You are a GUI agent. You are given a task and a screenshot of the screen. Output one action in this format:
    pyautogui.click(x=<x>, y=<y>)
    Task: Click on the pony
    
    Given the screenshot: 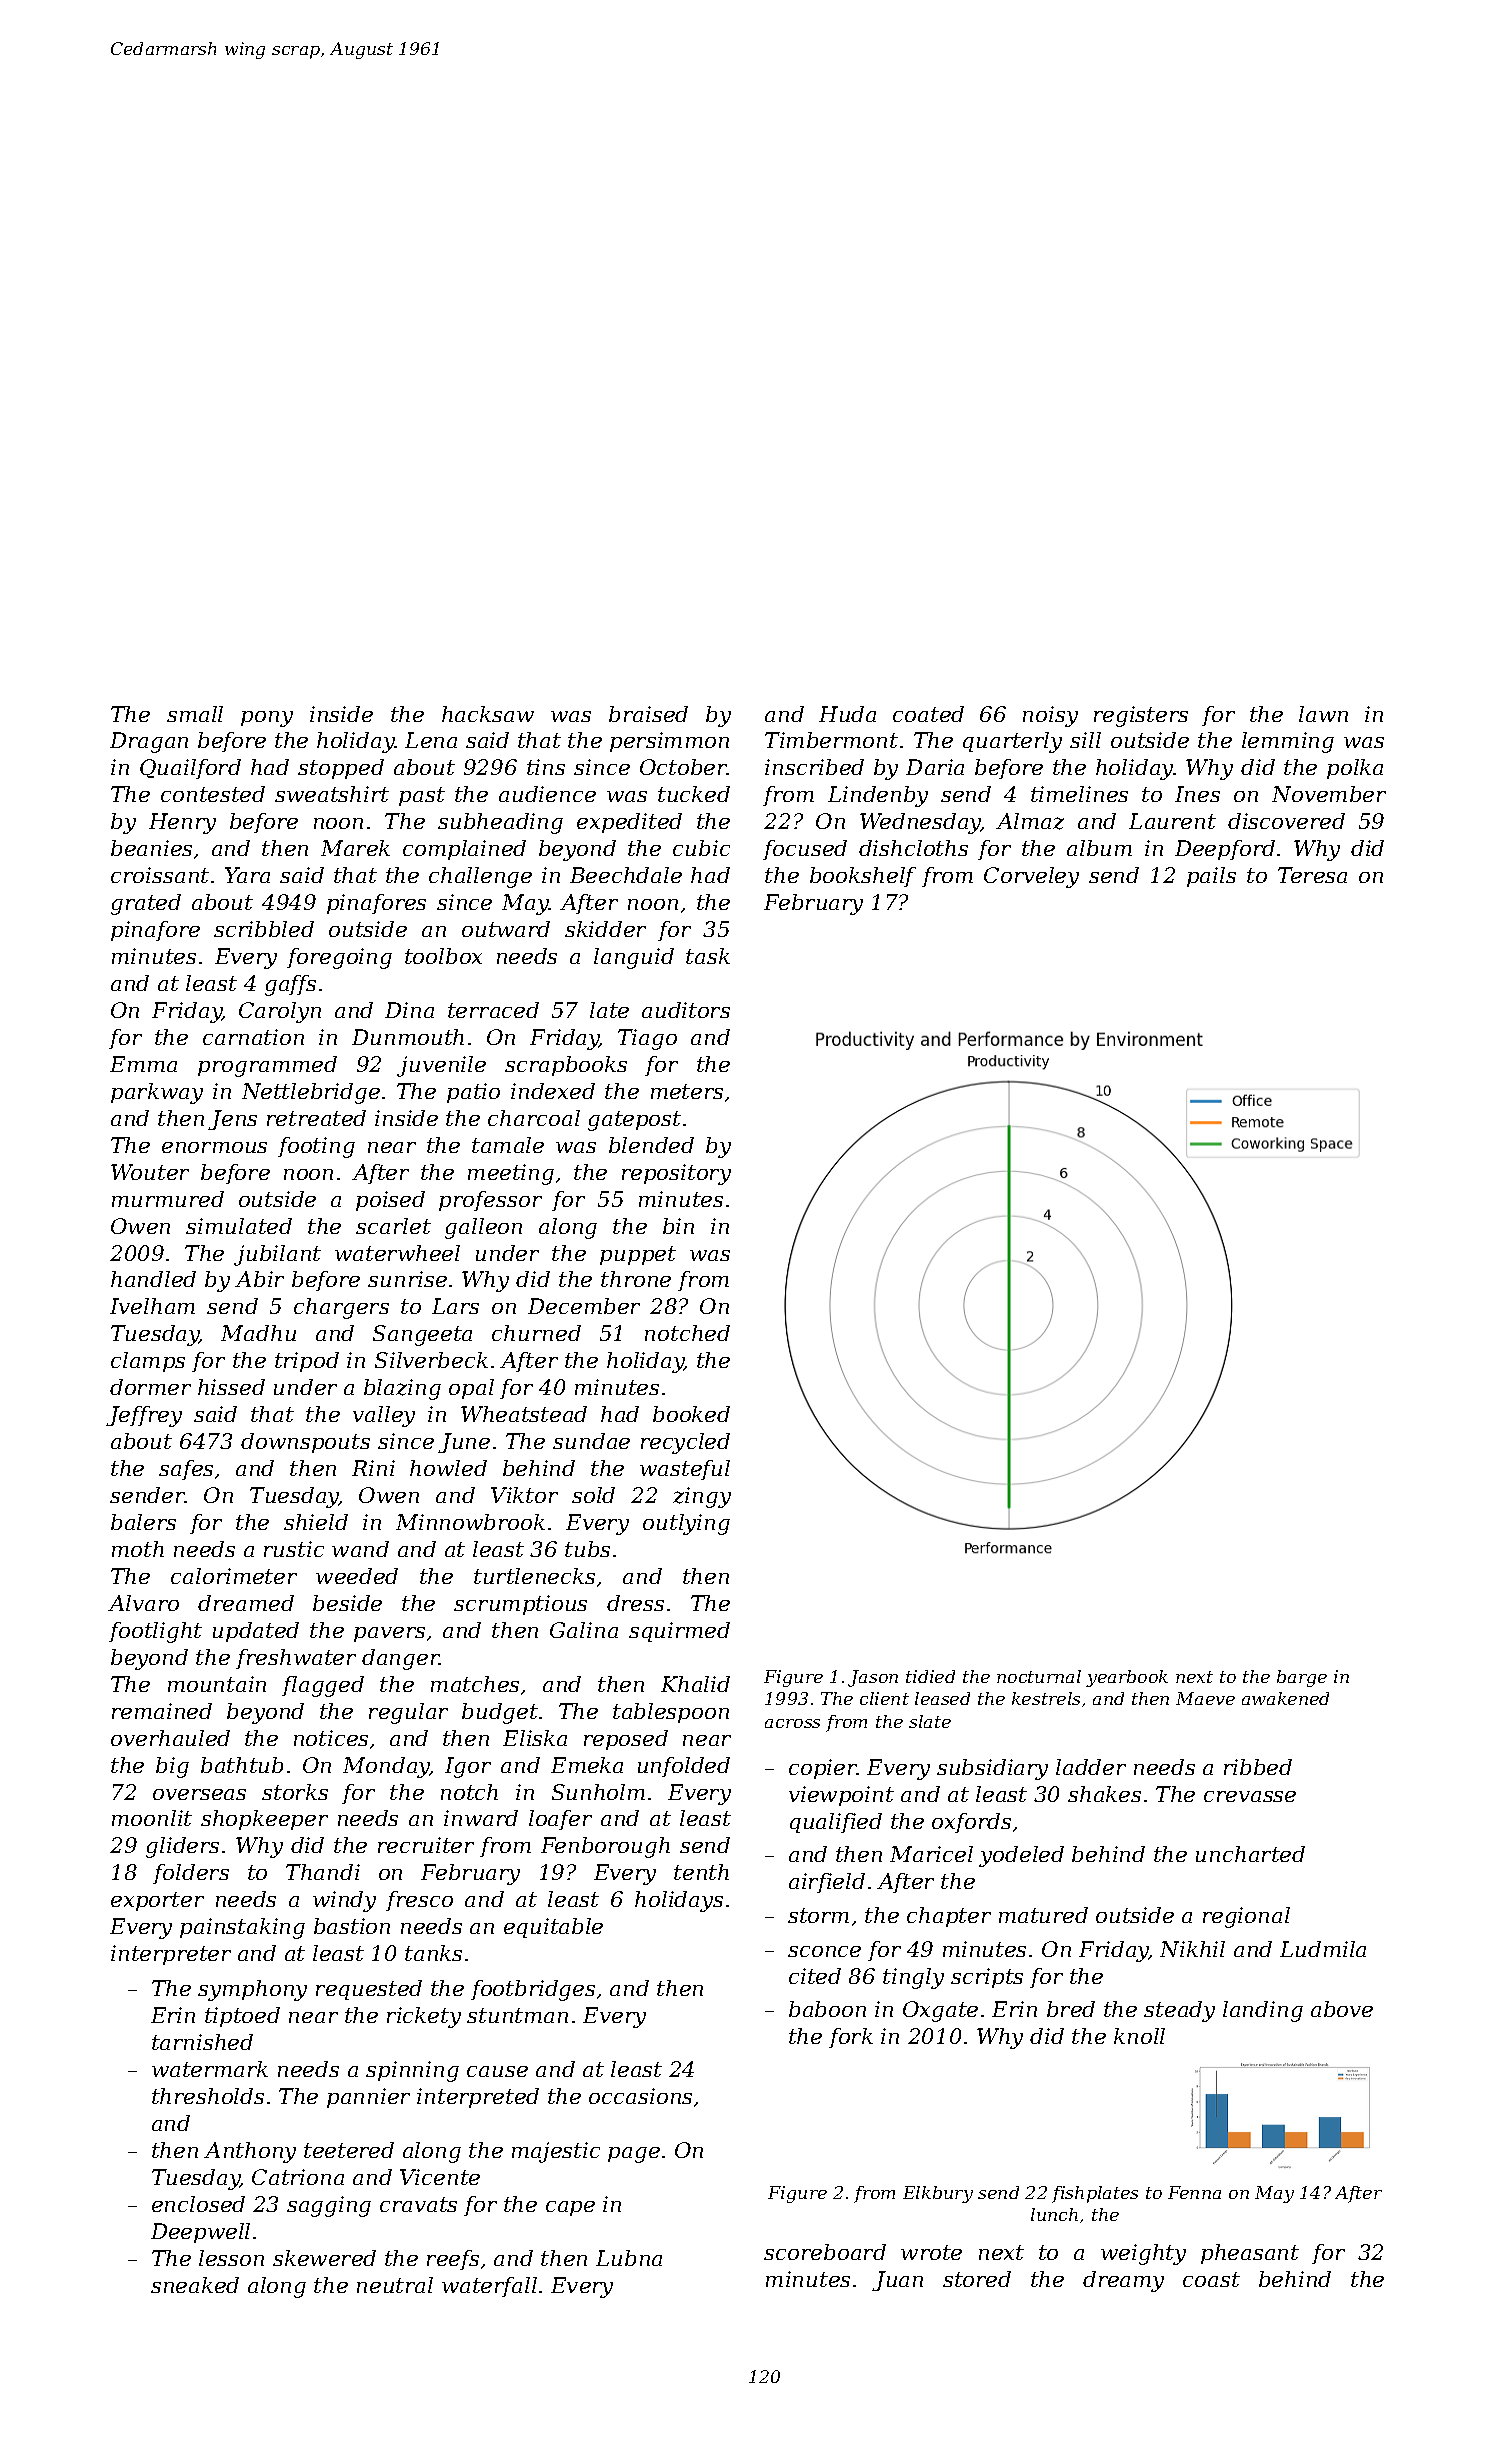 What is the action you would take?
    pyautogui.click(x=267, y=719)
